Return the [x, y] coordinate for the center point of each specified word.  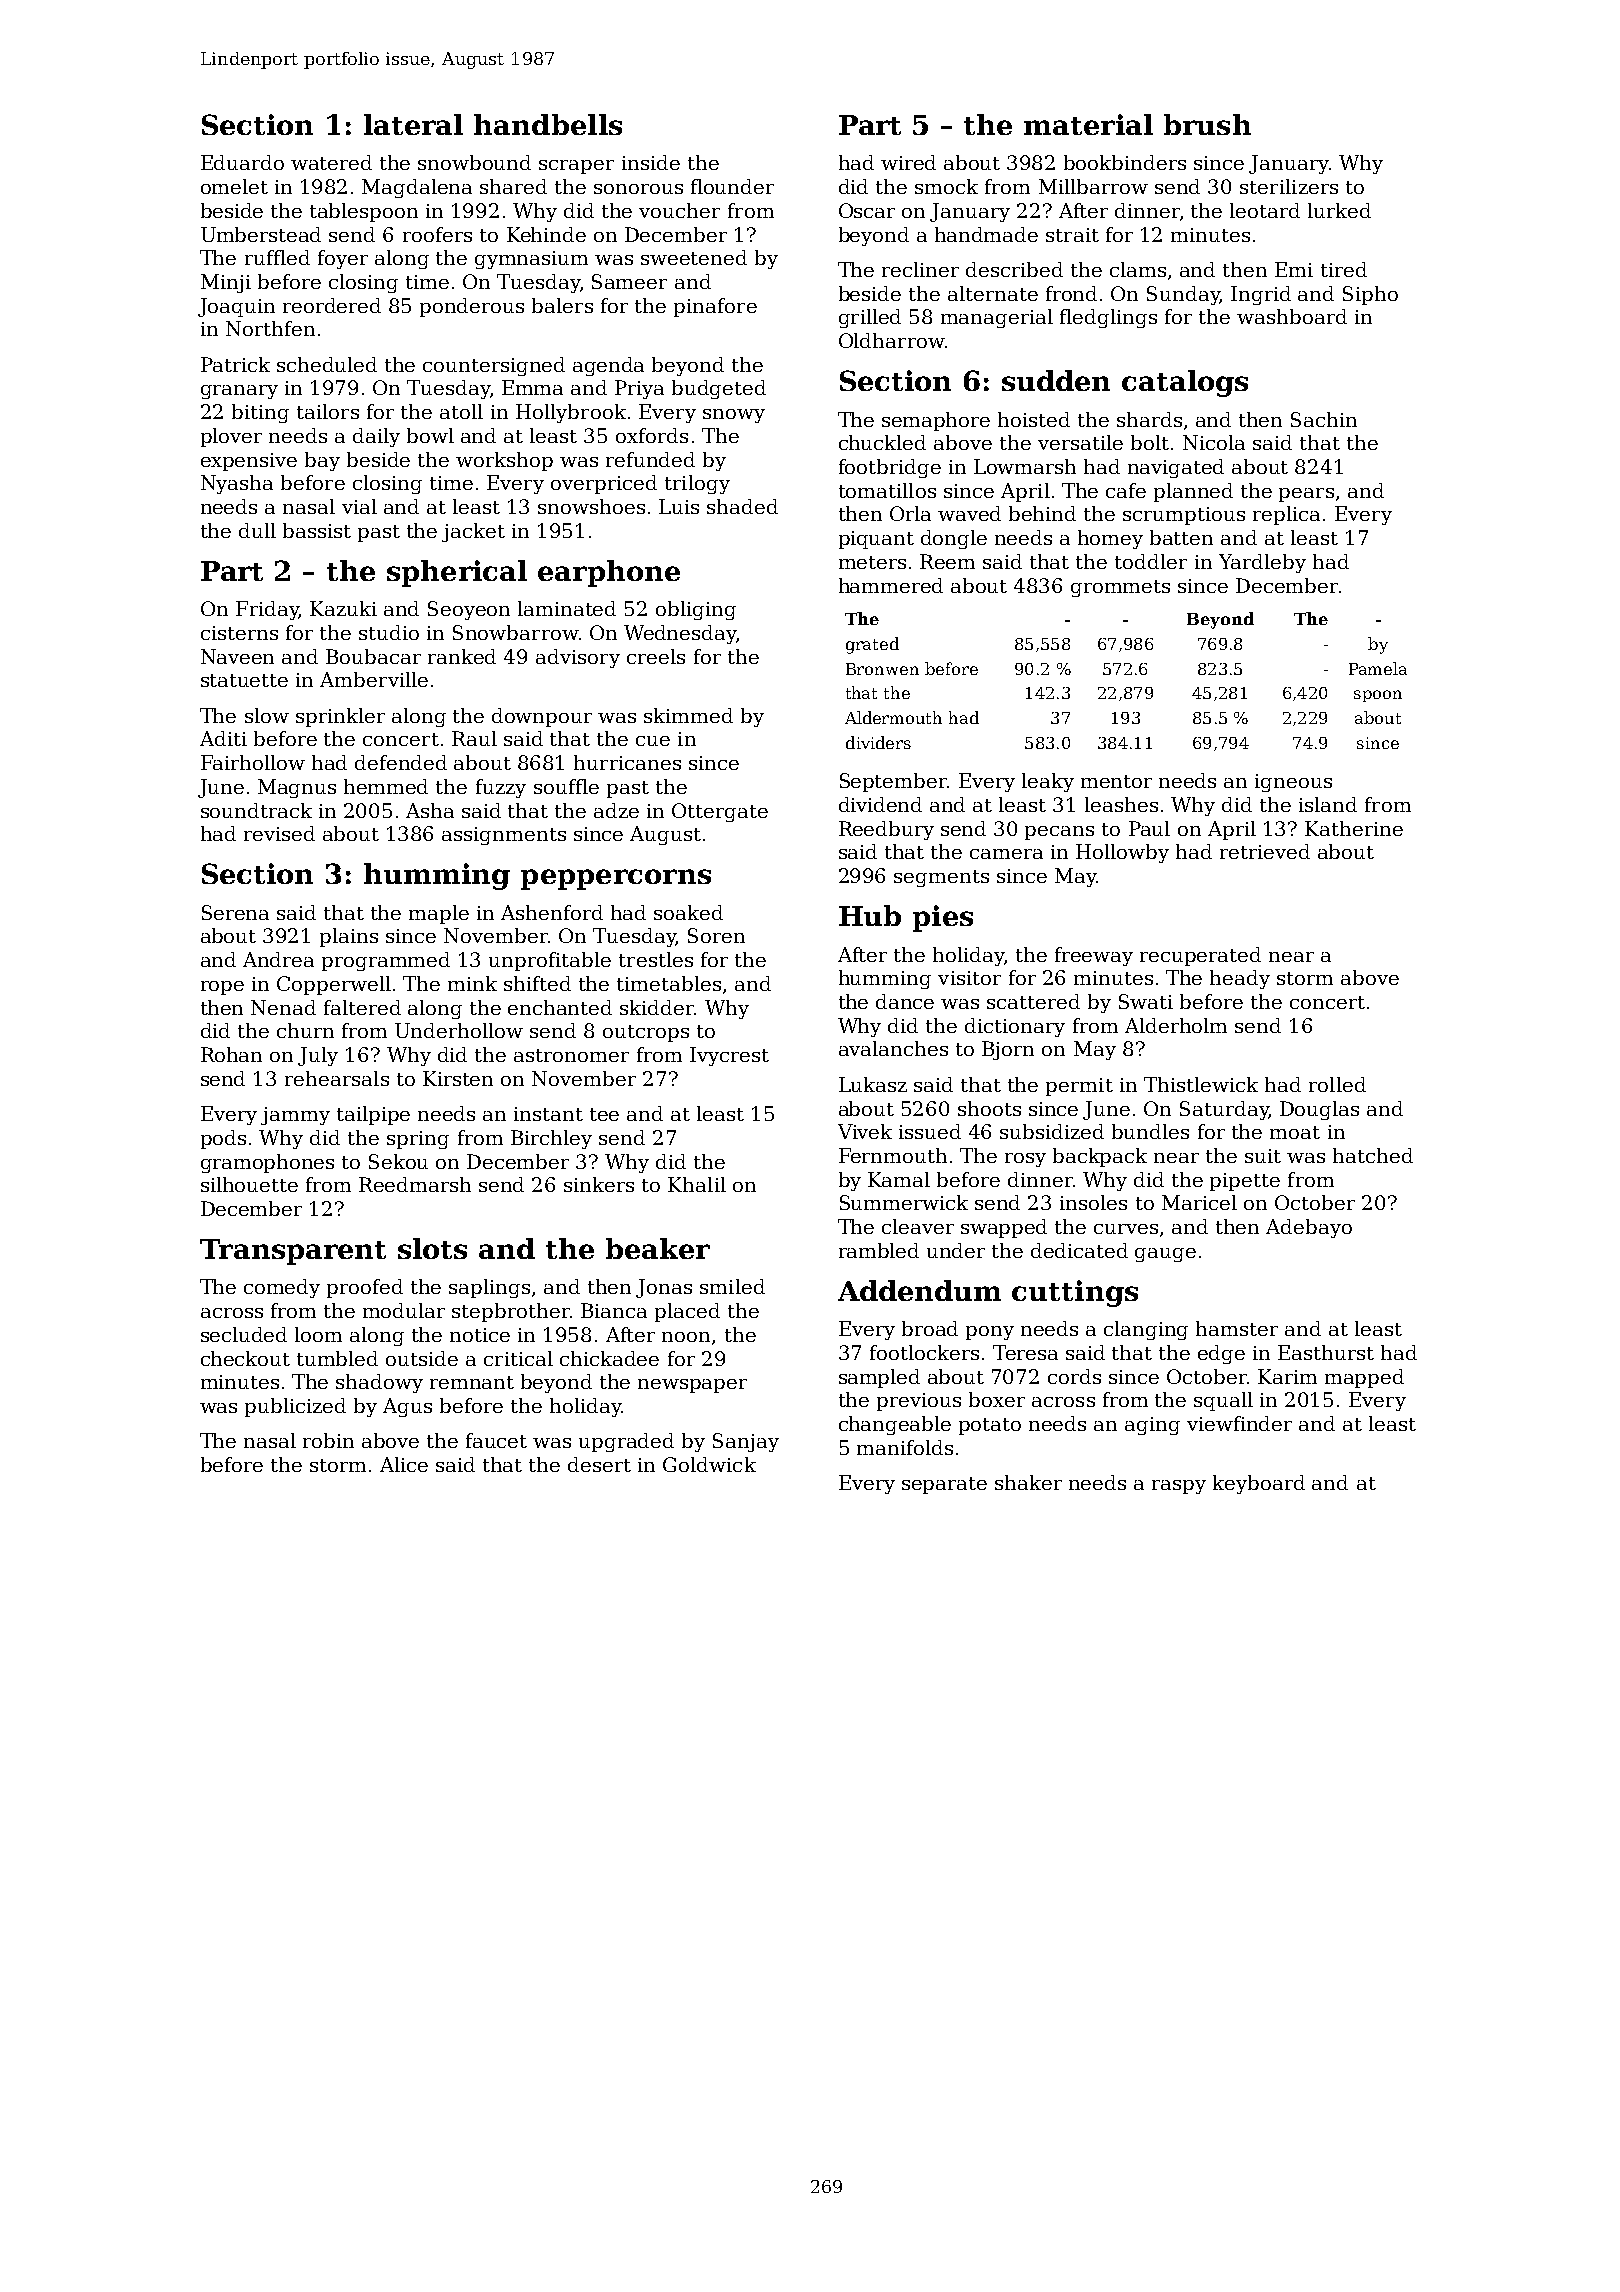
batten [1181, 537]
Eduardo [242, 162]
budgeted [719, 389]
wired [908, 162]
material [1088, 124]
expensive [249, 462]
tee [604, 1114]
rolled [1337, 1084]
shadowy [379, 1383]
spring [418, 1140]
